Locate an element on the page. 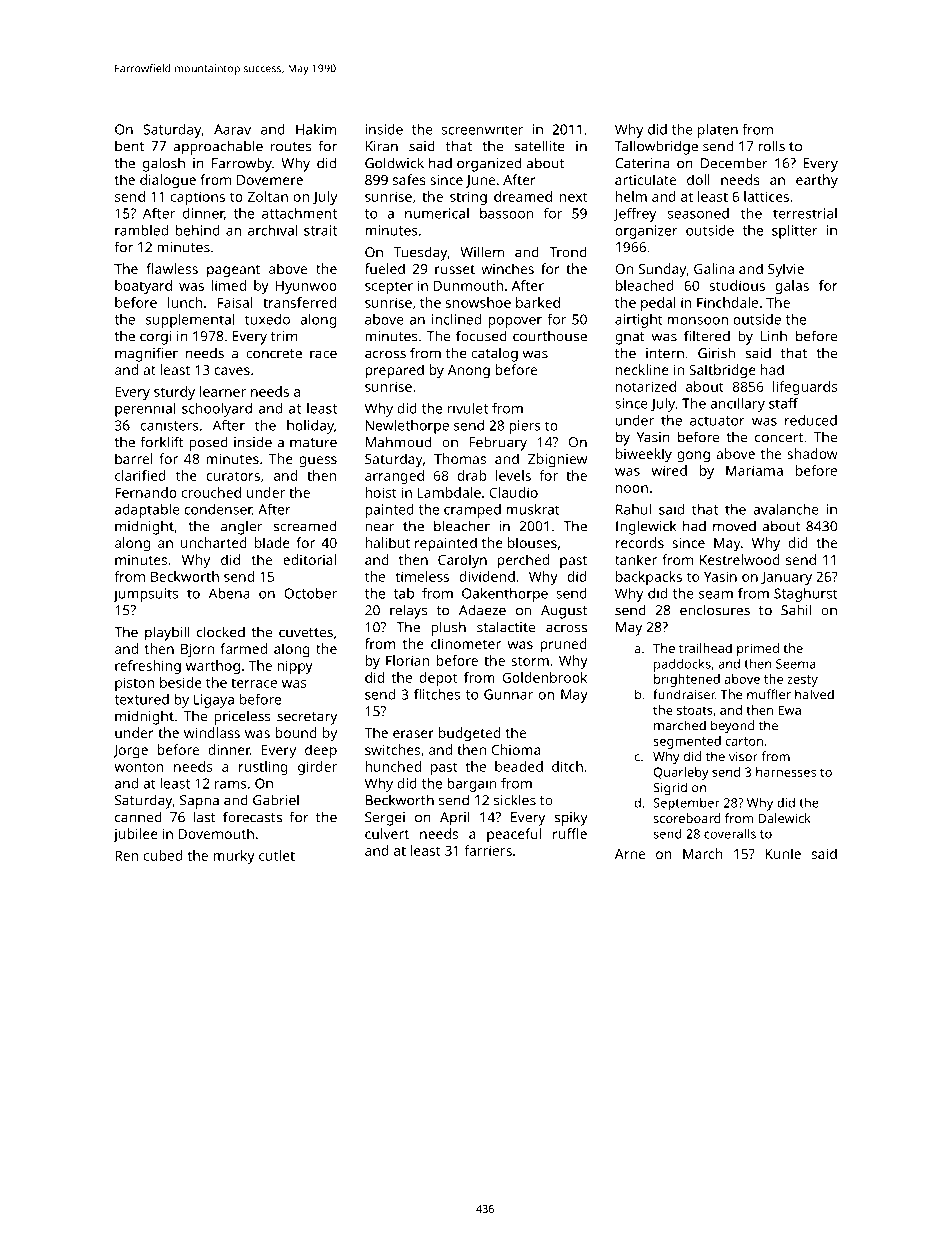 The width and height of the image is (952, 1233). uncharted is located at coordinates (214, 542).
